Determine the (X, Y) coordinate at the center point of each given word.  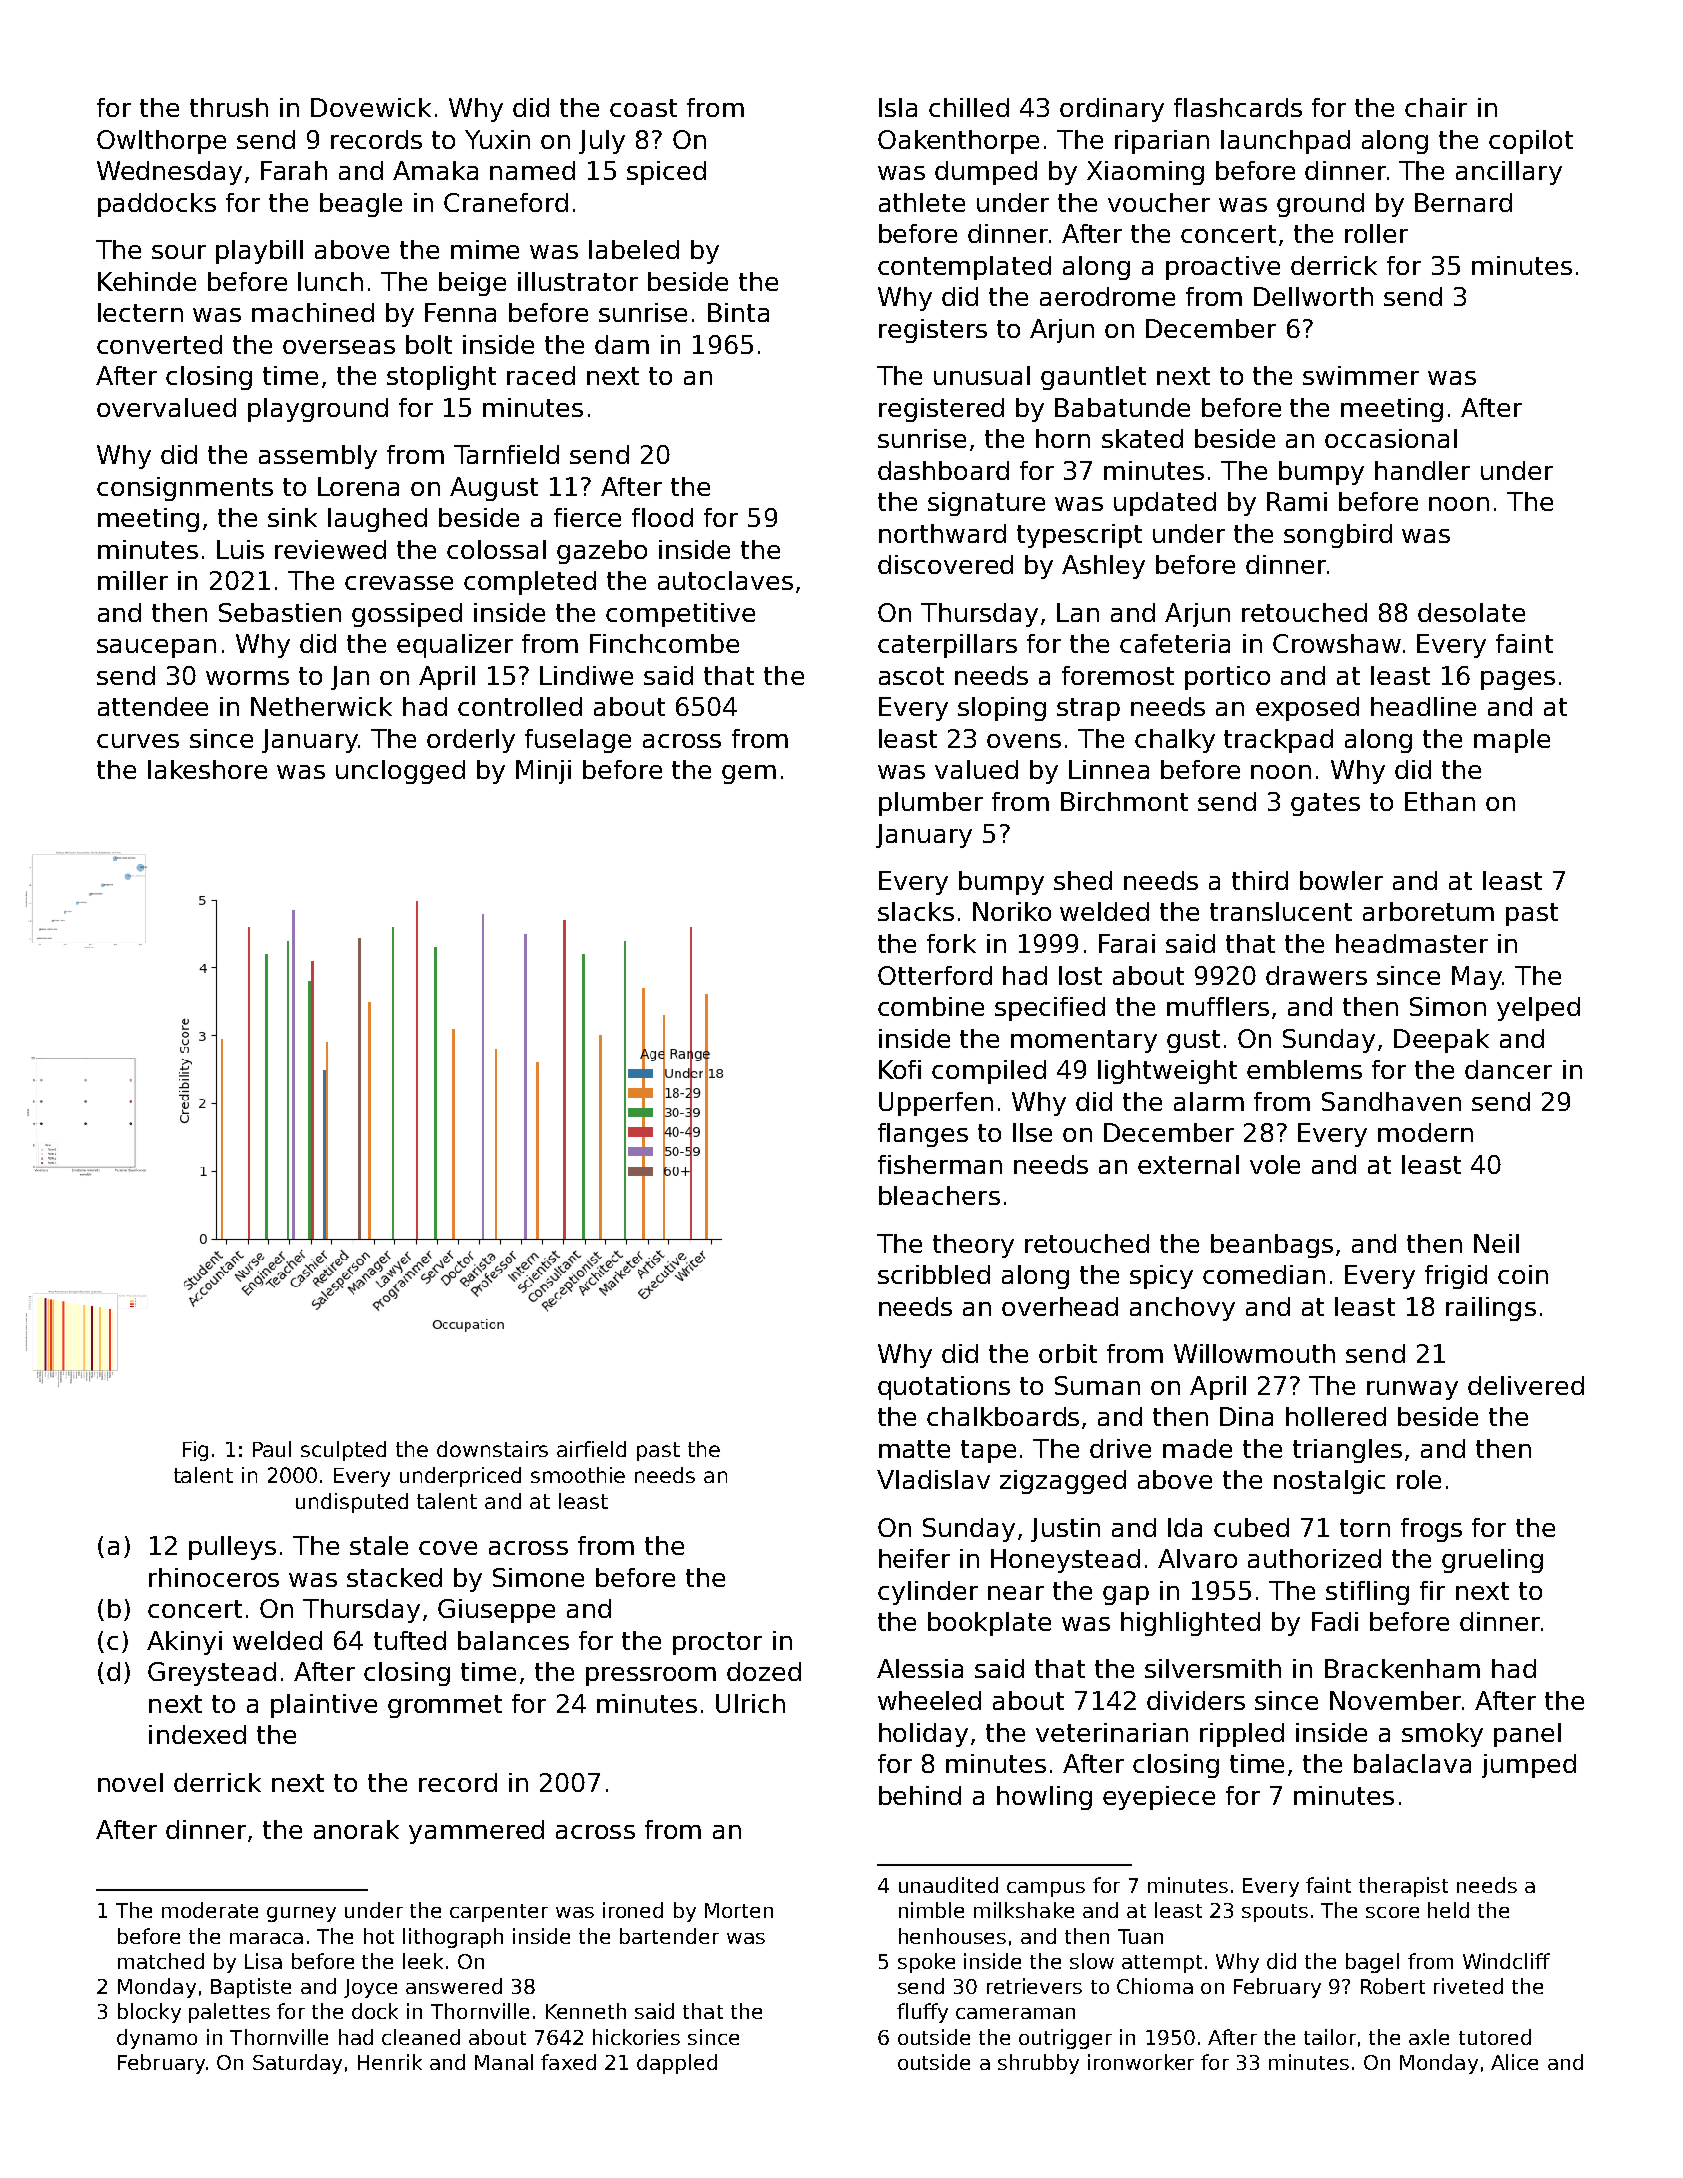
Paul (272, 1449)
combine (931, 1006)
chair (1436, 107)
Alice (1514, 2062)
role (1419, 1479)
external (1188, 1164)
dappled (677, 2064)
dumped (986, 173)
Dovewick (371, 107)
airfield (591, 1449)
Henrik (390, 2062)
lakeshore (207, 769)
